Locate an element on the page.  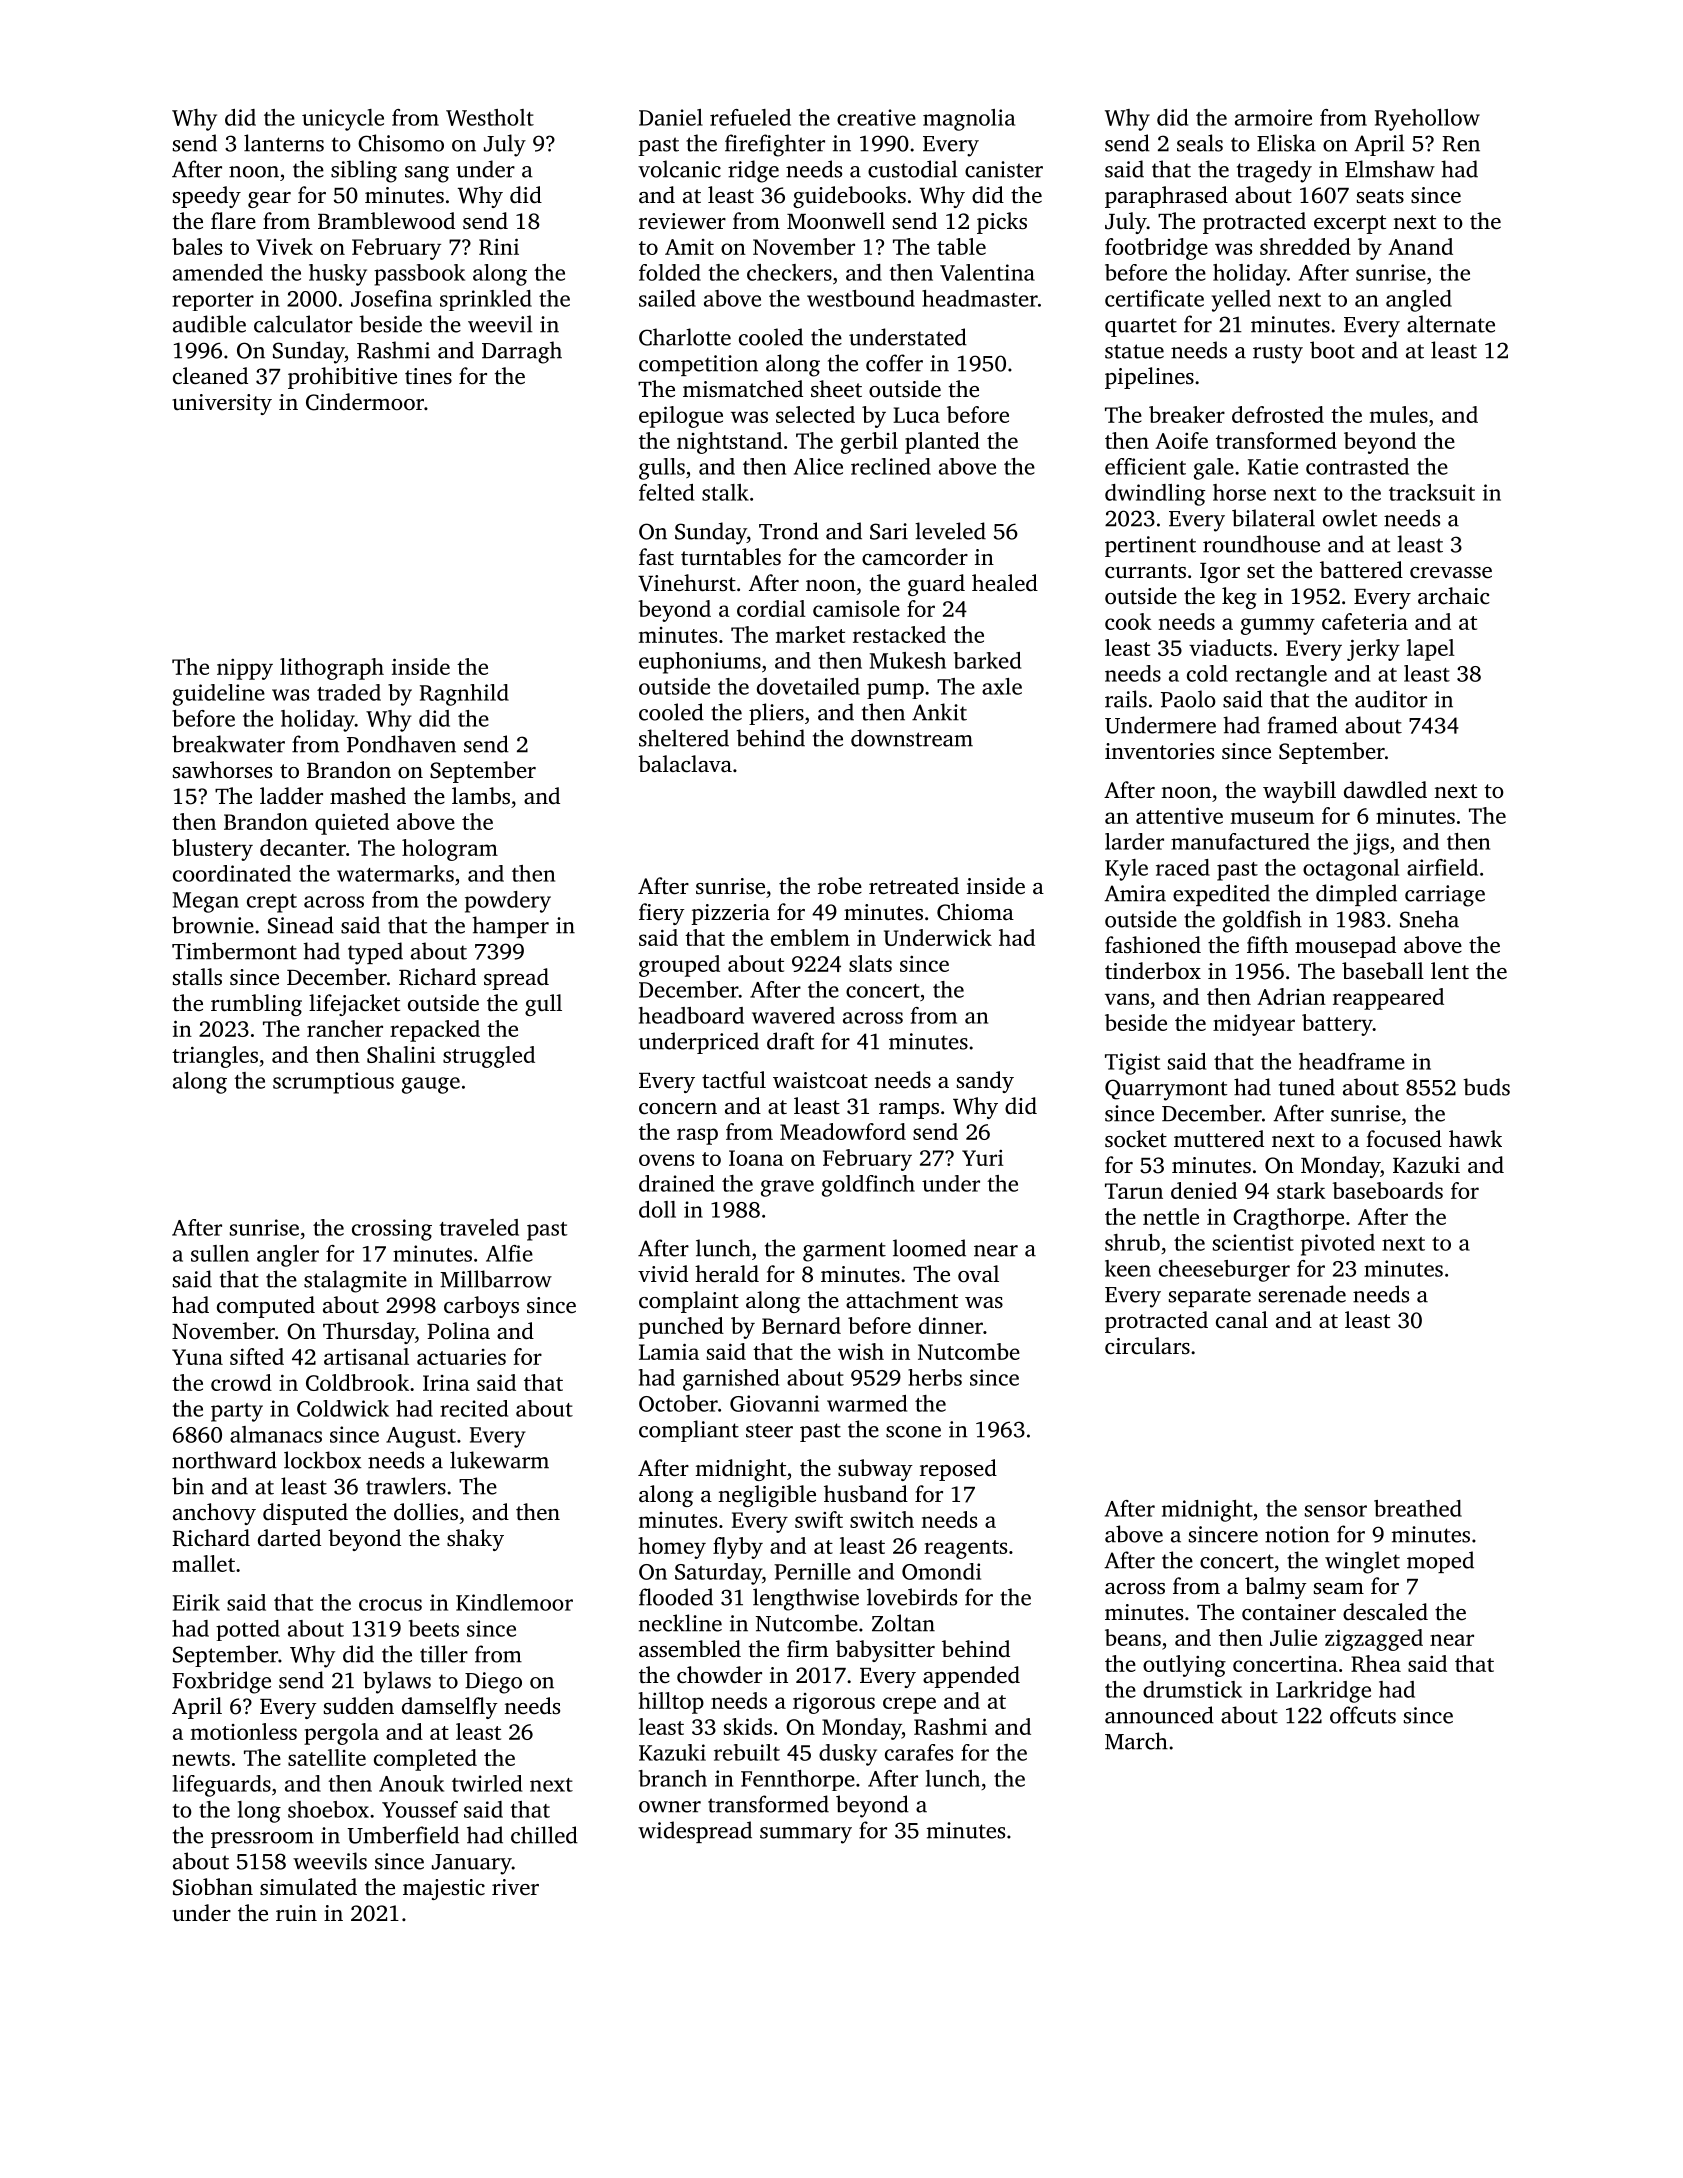
Charlotte is located at coordinates (685, 337).
